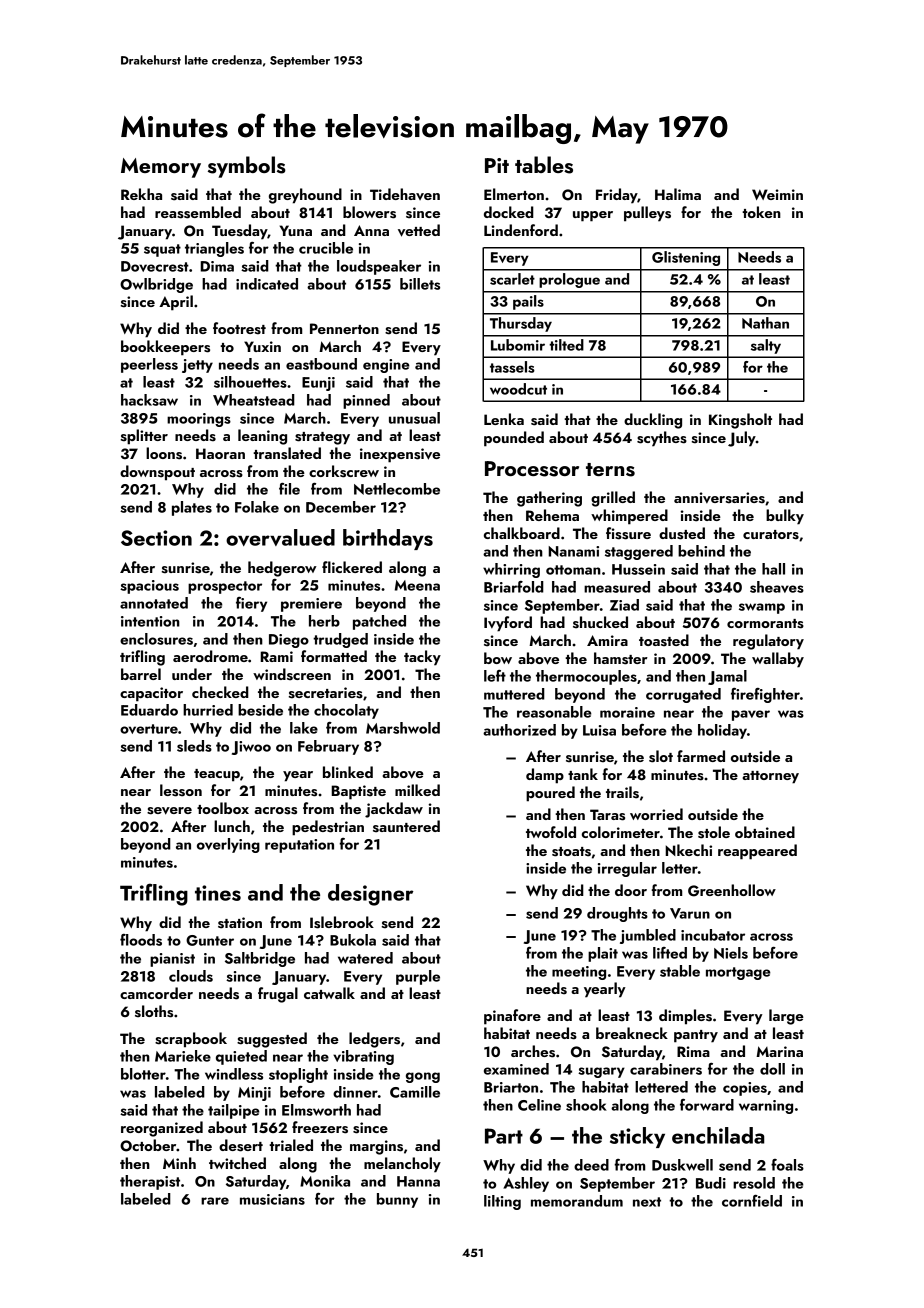  What do you see at coordinates (732, 890) in the screenshot?
I see `Greenhollow` at bounding box center [732, 890].
